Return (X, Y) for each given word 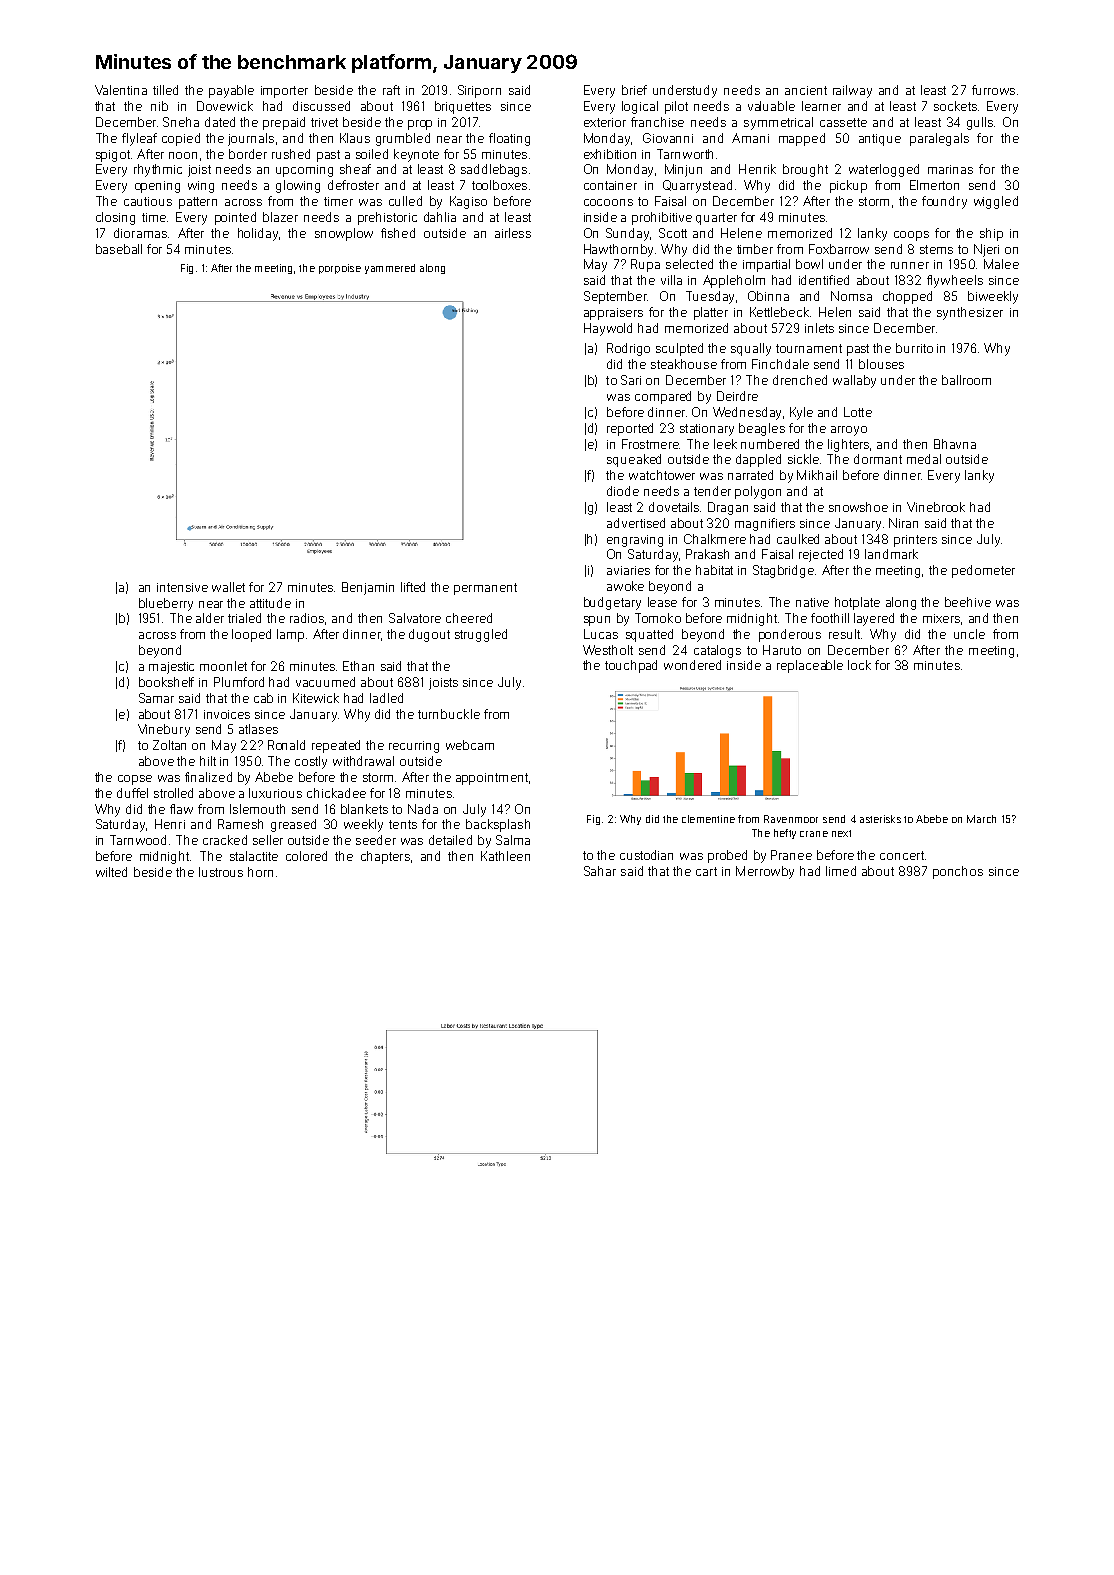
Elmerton (934, 185)
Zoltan (169, 745)
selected (689, 264)
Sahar (600, 871)
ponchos (958, 872)
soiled (372, 154)
